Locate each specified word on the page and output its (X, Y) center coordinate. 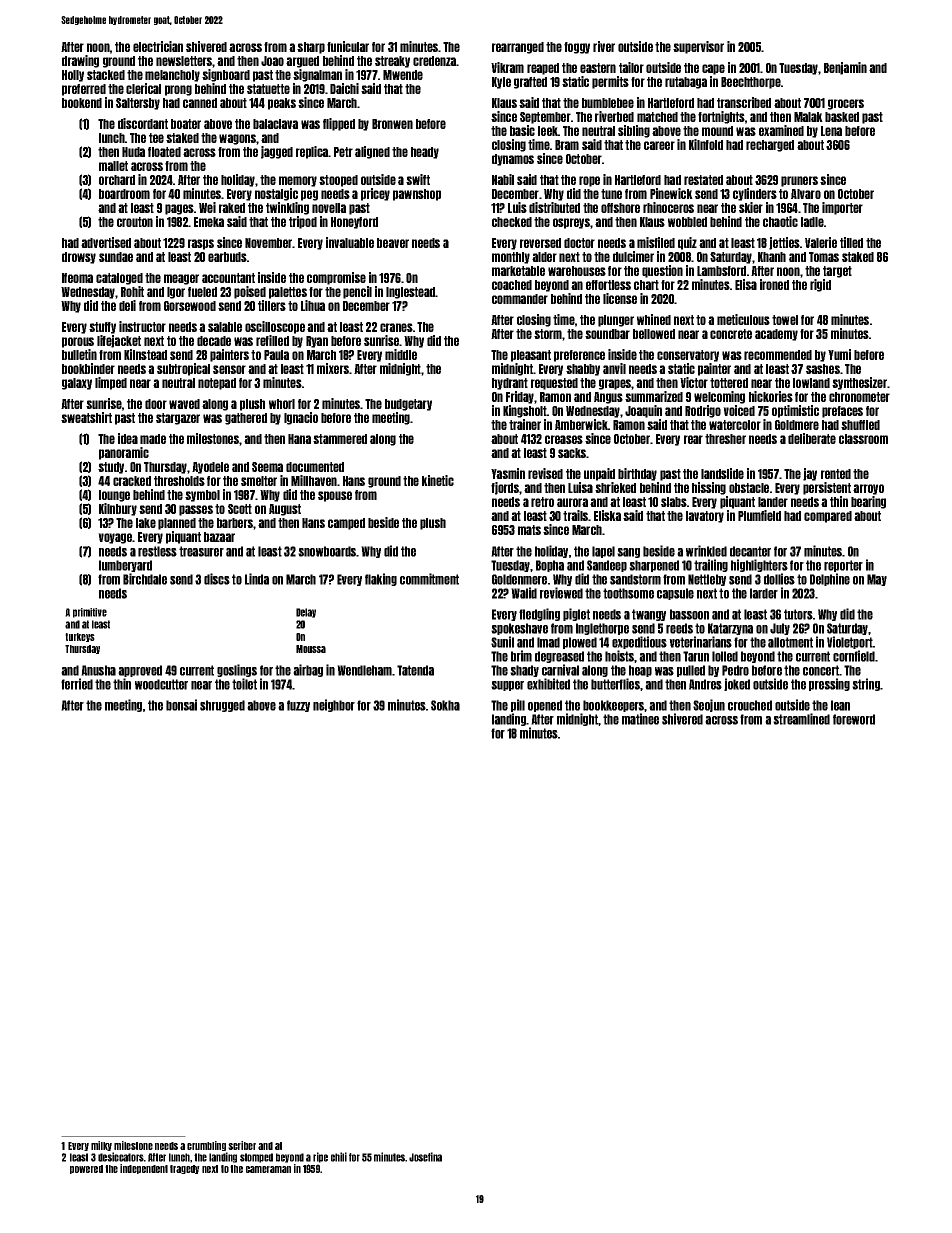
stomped (256, 1158)
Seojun (709, 705)
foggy (577, 48)
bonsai (181, 705)
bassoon (689, 614)
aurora (572, 502)
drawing (80, 61)
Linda (257, 579)
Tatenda (415, 670)
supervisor (698, 47)
